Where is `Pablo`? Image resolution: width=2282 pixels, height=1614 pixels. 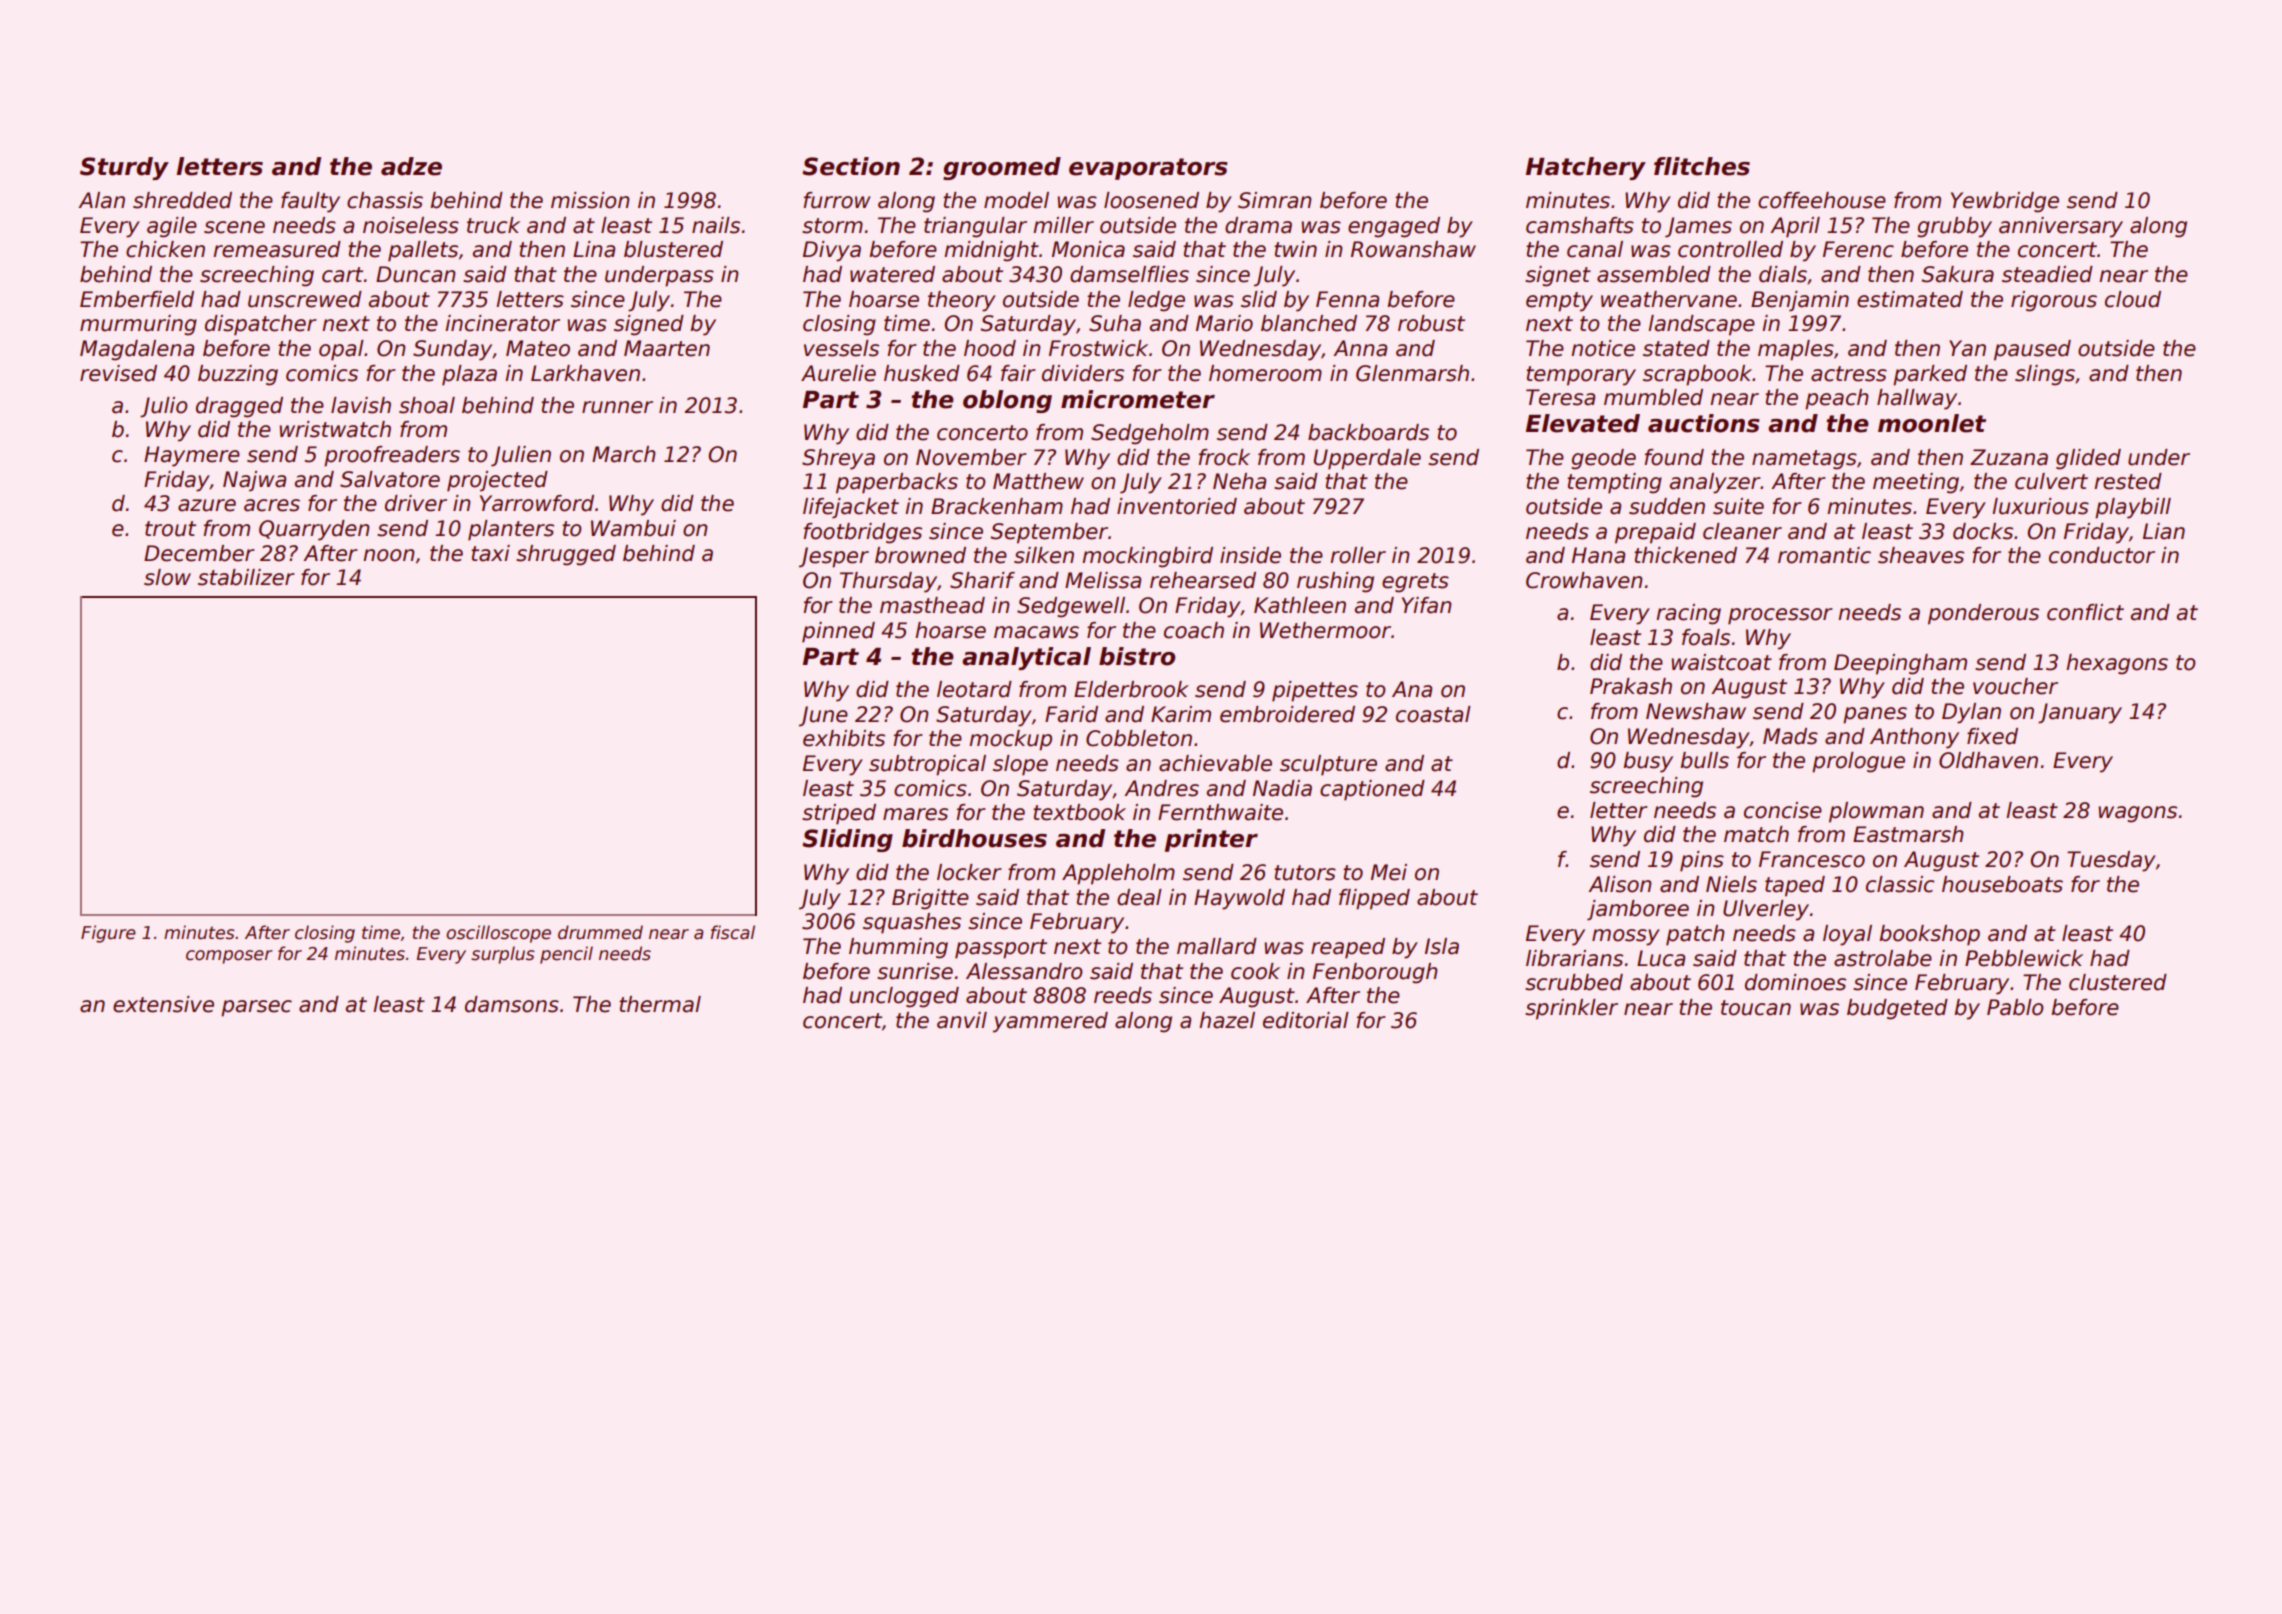 Pablo is located at coordinates (2015, 1007).
